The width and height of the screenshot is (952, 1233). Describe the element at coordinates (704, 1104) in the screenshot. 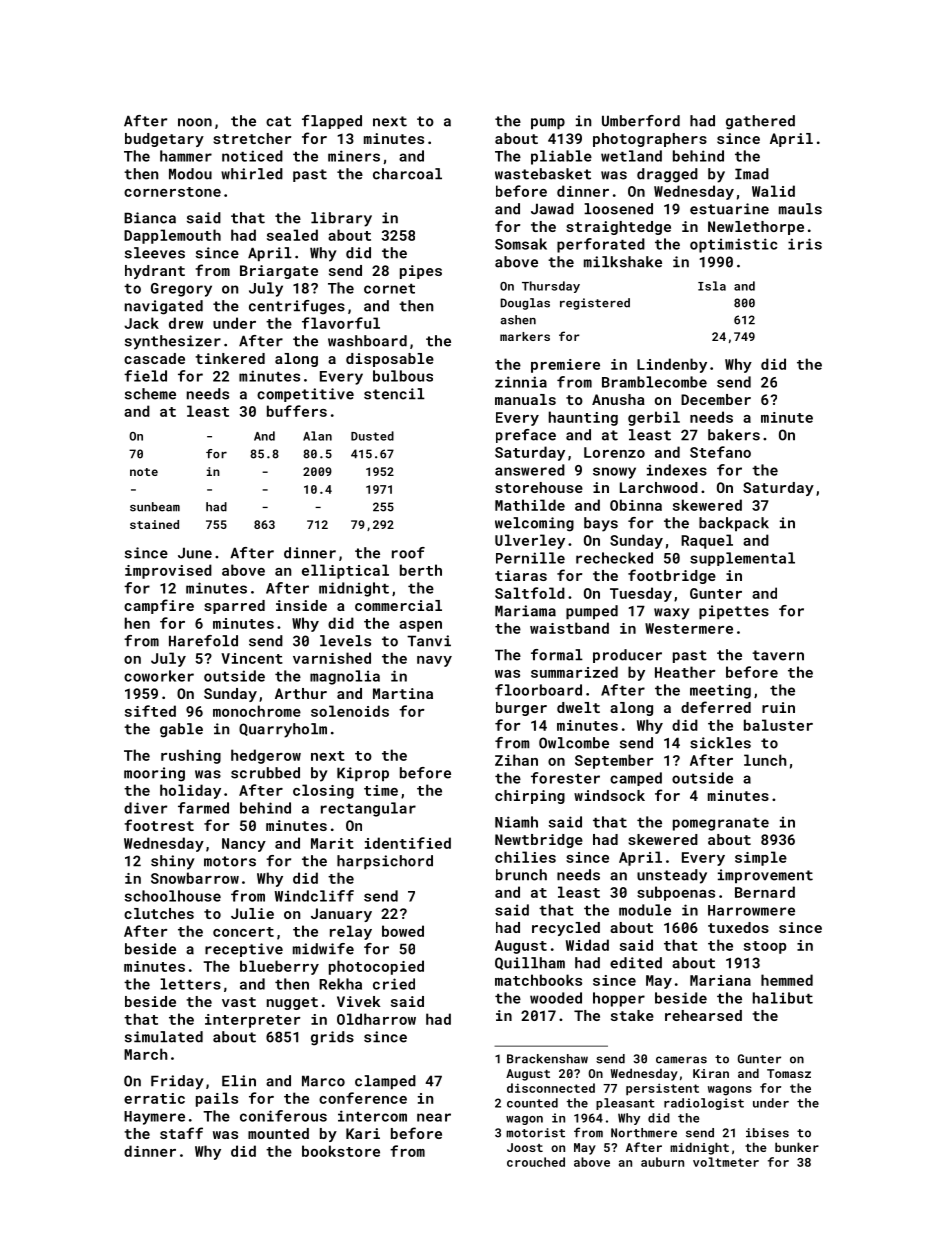

I see `radiologist` at that location.
